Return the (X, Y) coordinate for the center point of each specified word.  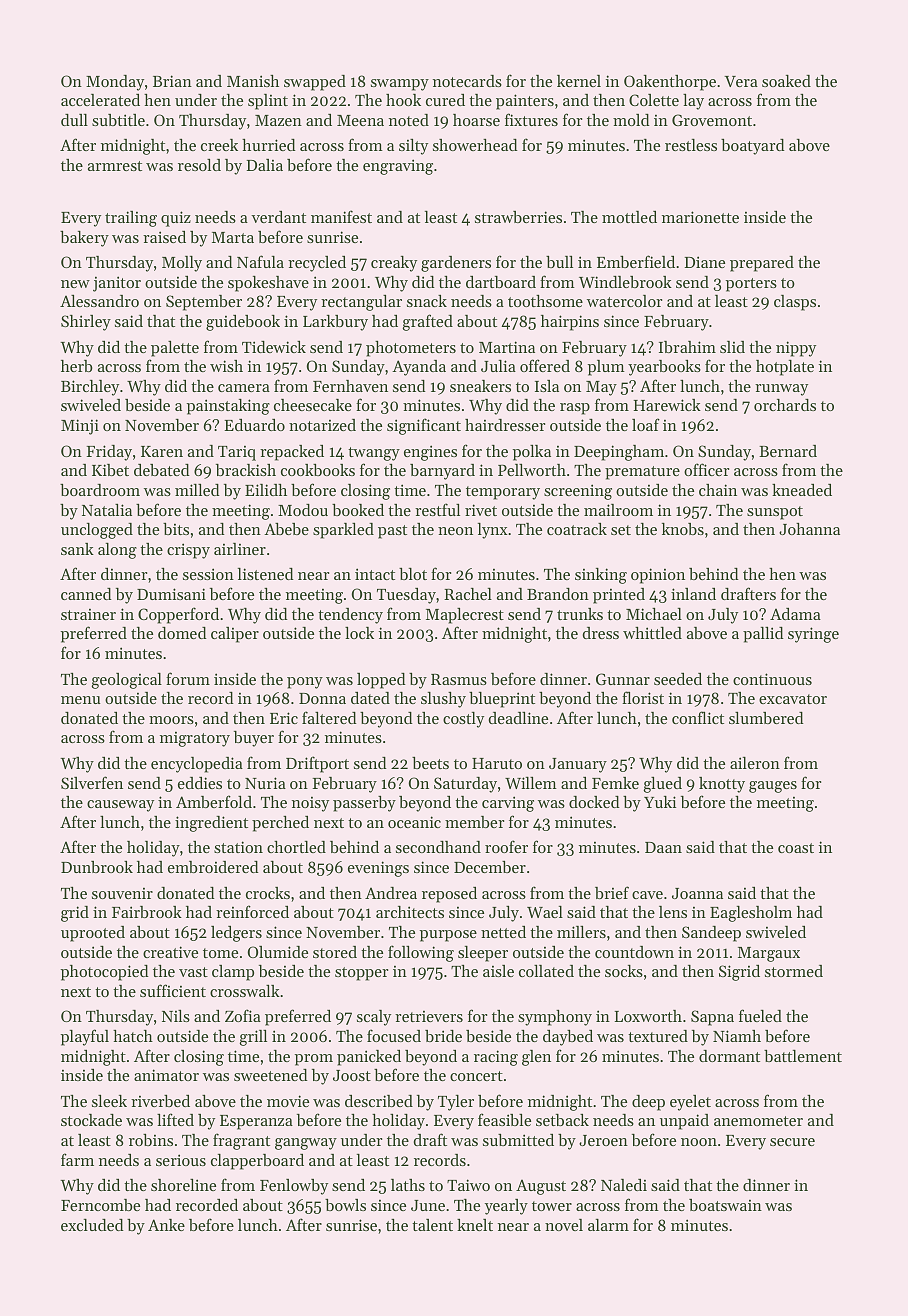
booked (358, 510)
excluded (92, 1225)
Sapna (712, 1018)
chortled (296, 847)
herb (77, 366)
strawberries (518, 217)
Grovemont (712, 120)
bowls (345, 1205)
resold (199, 165)
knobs (683, 529)
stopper (361, 974)
